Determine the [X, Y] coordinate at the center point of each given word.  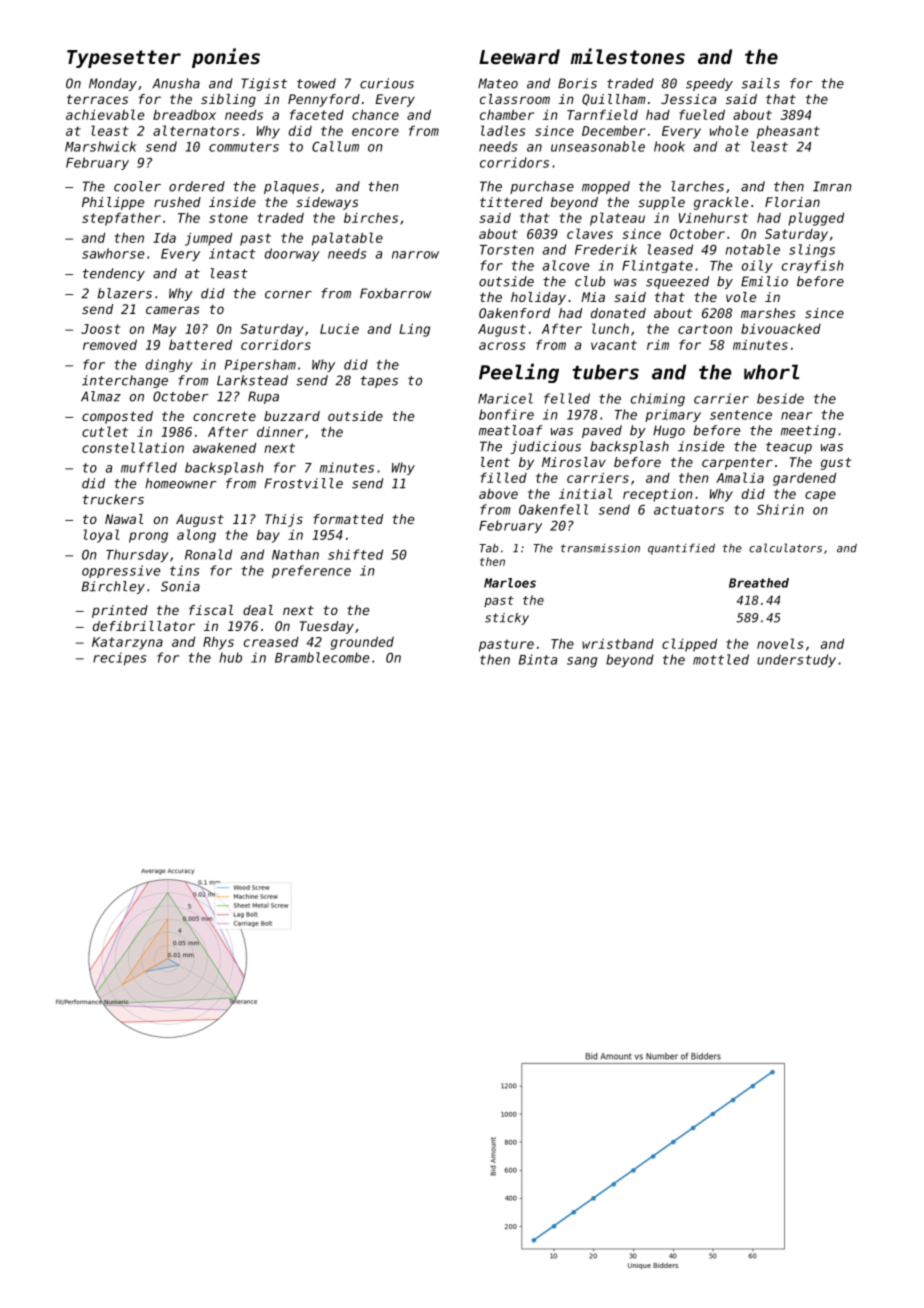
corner [288, 295]
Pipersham [260, 365]
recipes [119, 658]
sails [761, 83]
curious [387, 83]
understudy [796, 660]
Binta [538, 659]
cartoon [705, 329]
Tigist [264, 84]
